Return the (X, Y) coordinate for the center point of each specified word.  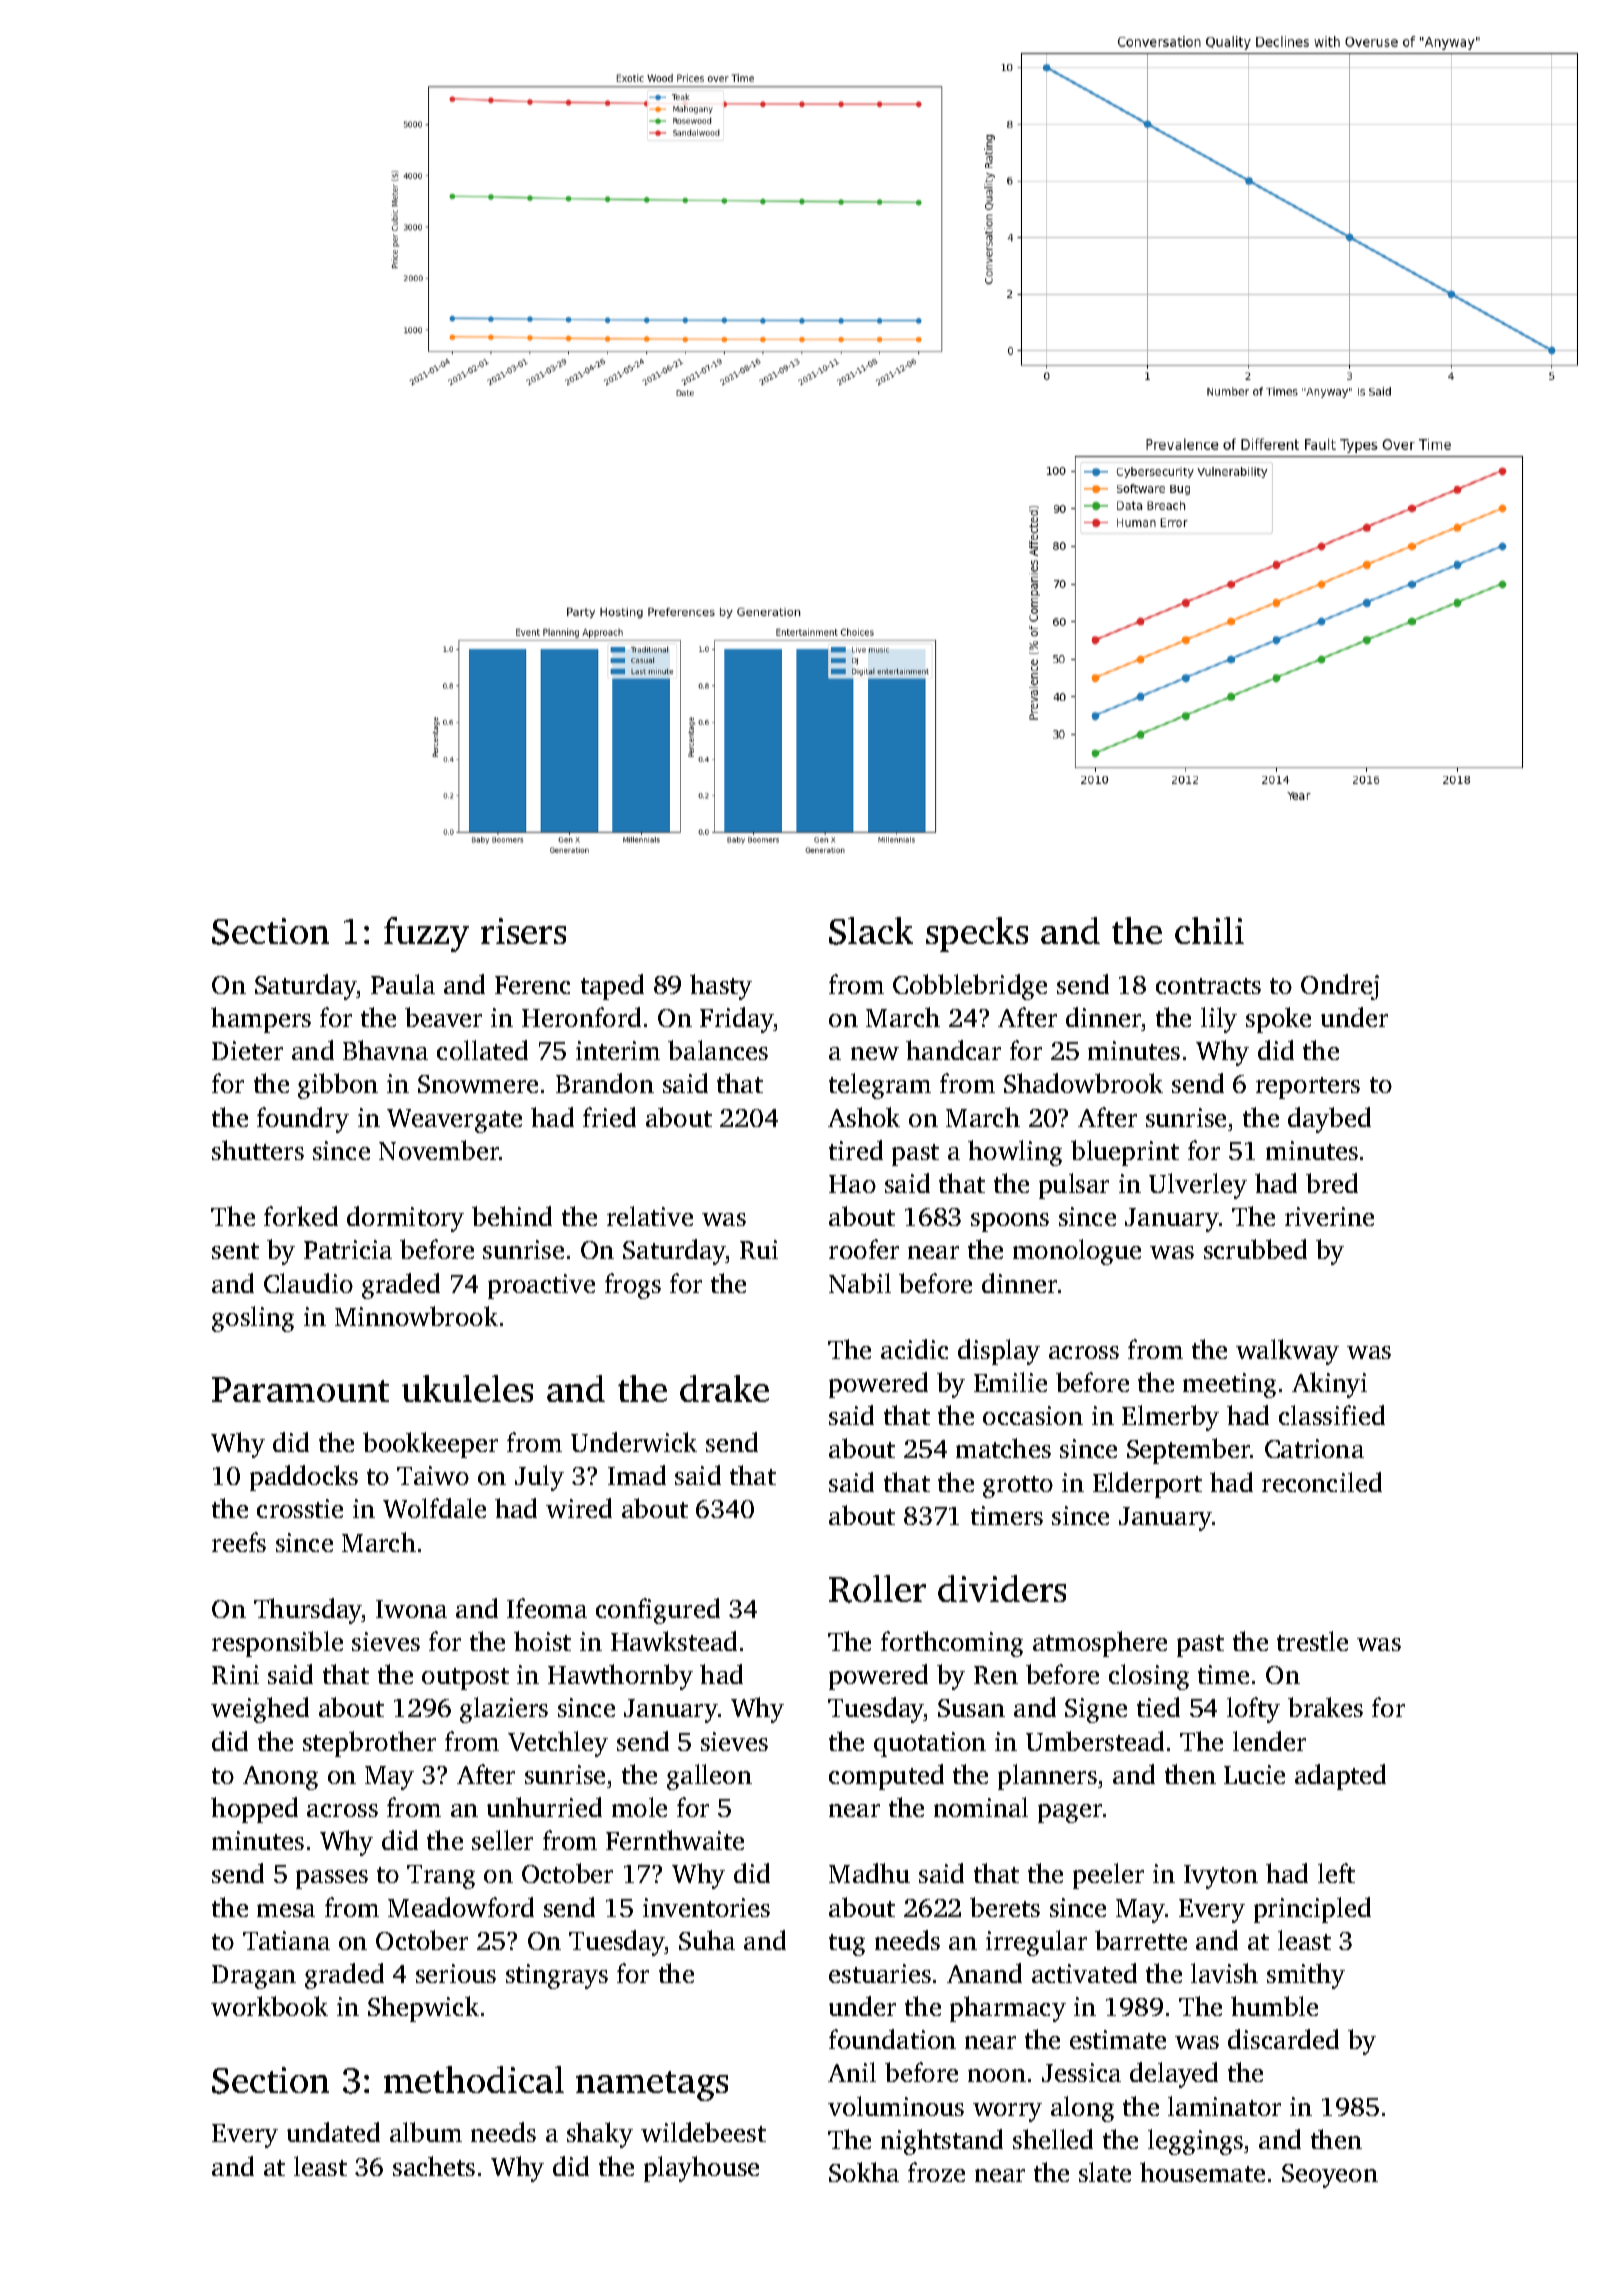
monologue (1077, 1252)
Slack (871, 931)
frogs (633, 1286)
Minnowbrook (416, 1316)
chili (1209, 930)
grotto (1018, 1487)
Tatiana (286, 1940)
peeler (1108, 1876)
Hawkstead (674, 1641)
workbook (269, 2006)
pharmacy (1008, 2009)
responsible (277, 1644)
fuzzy (426, 934)
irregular (1036, 1943)
